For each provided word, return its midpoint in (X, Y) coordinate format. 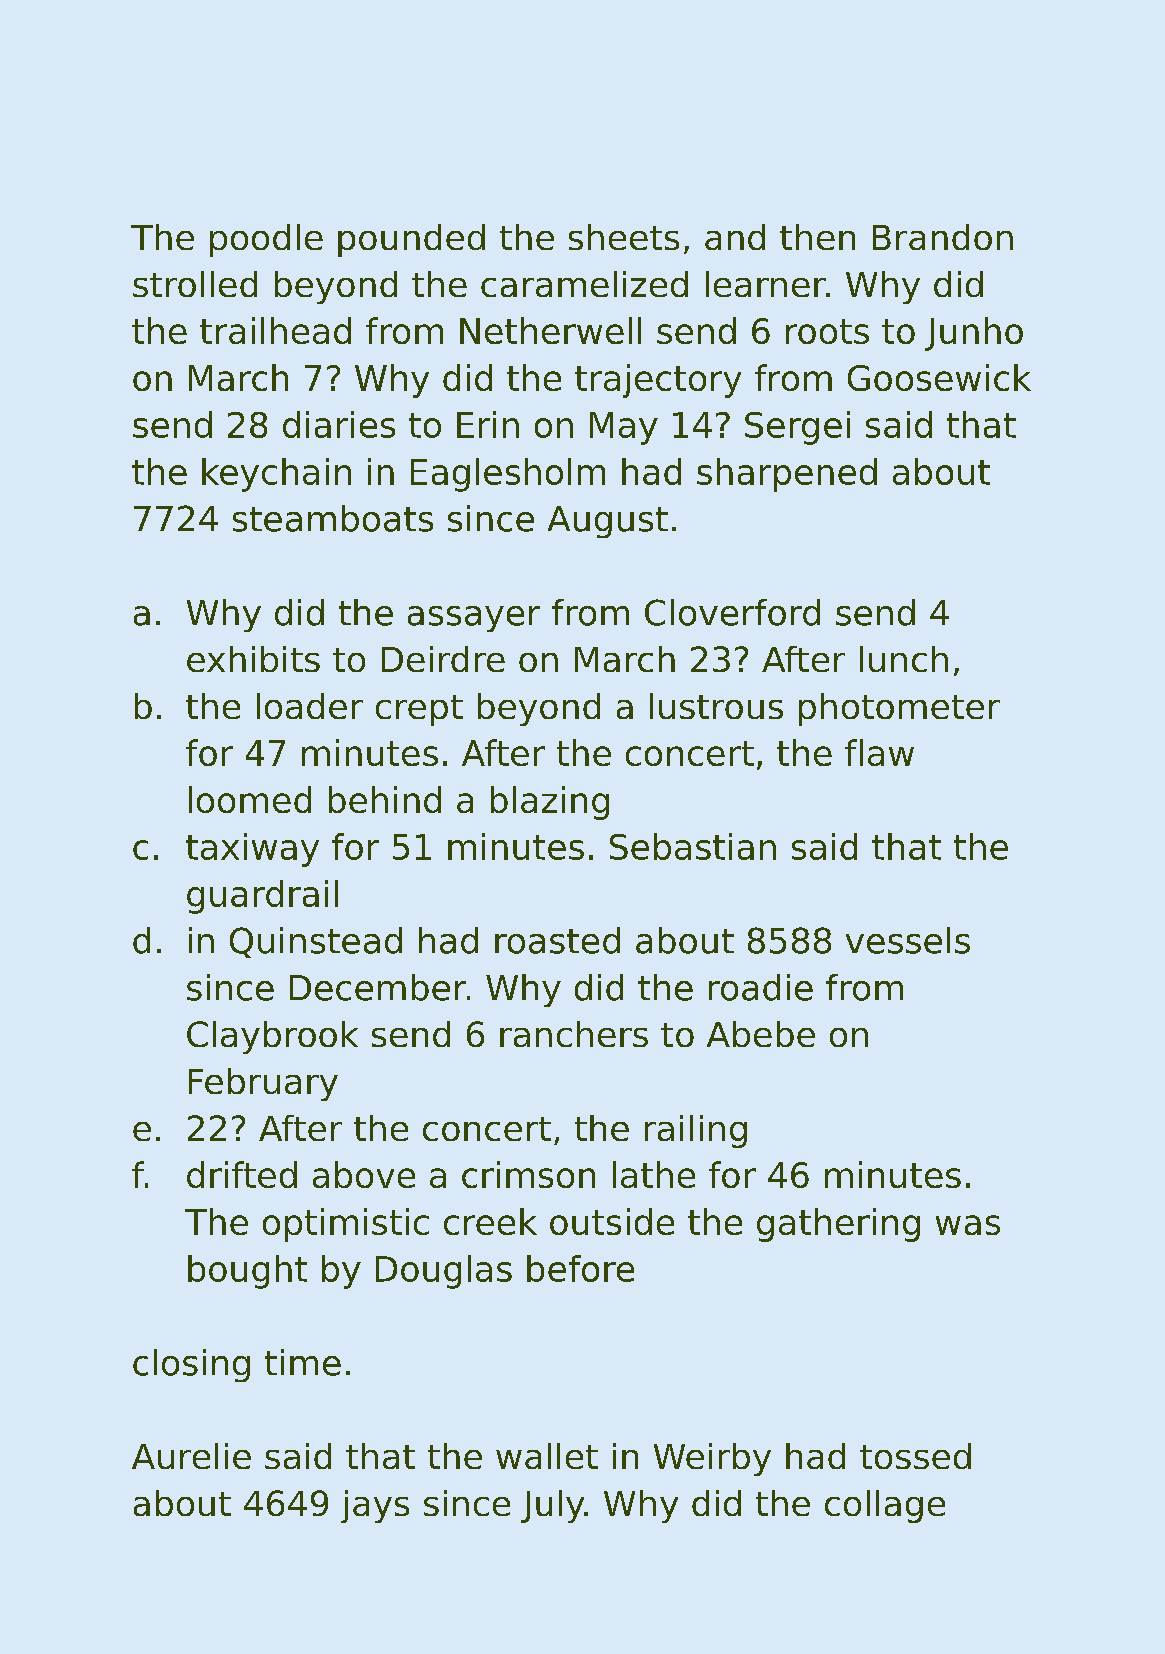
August (608, 522)
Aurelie (191, 1456)
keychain (276, 475)
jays (375, 1506)
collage (885, 1506)
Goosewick (939, 377)
